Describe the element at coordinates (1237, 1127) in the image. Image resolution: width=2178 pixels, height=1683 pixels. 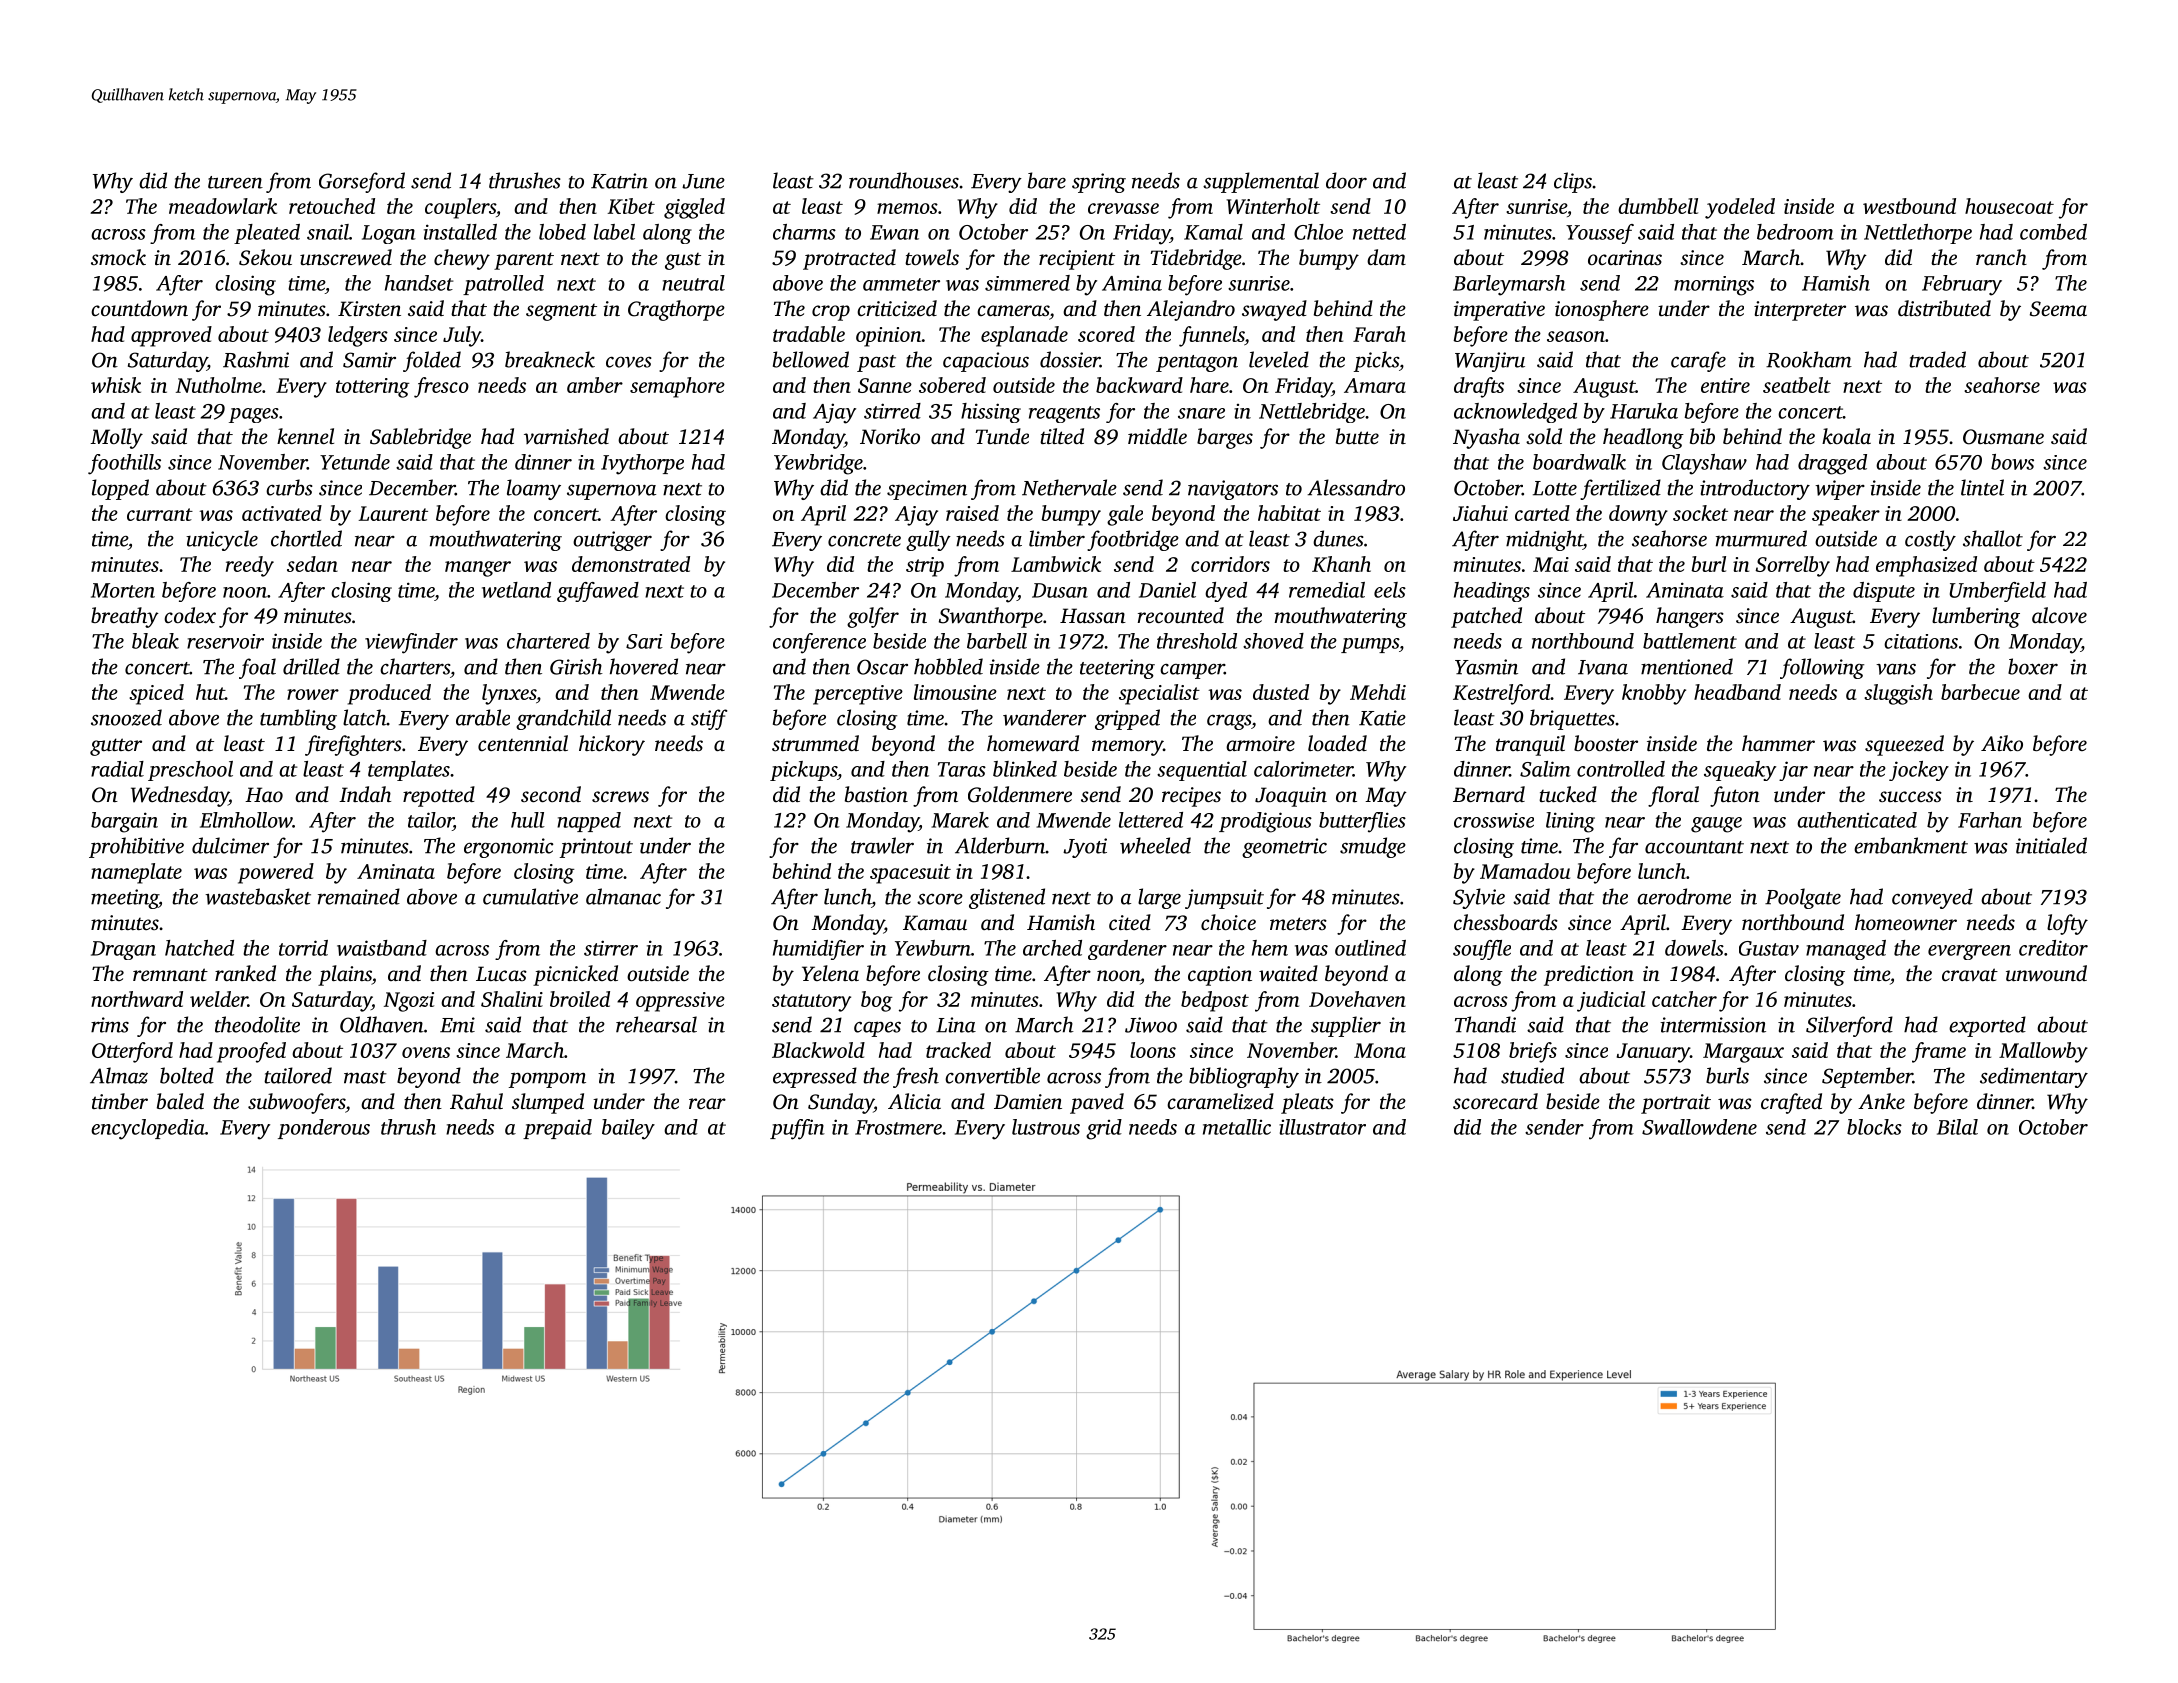
I see `metallic` at that location.
